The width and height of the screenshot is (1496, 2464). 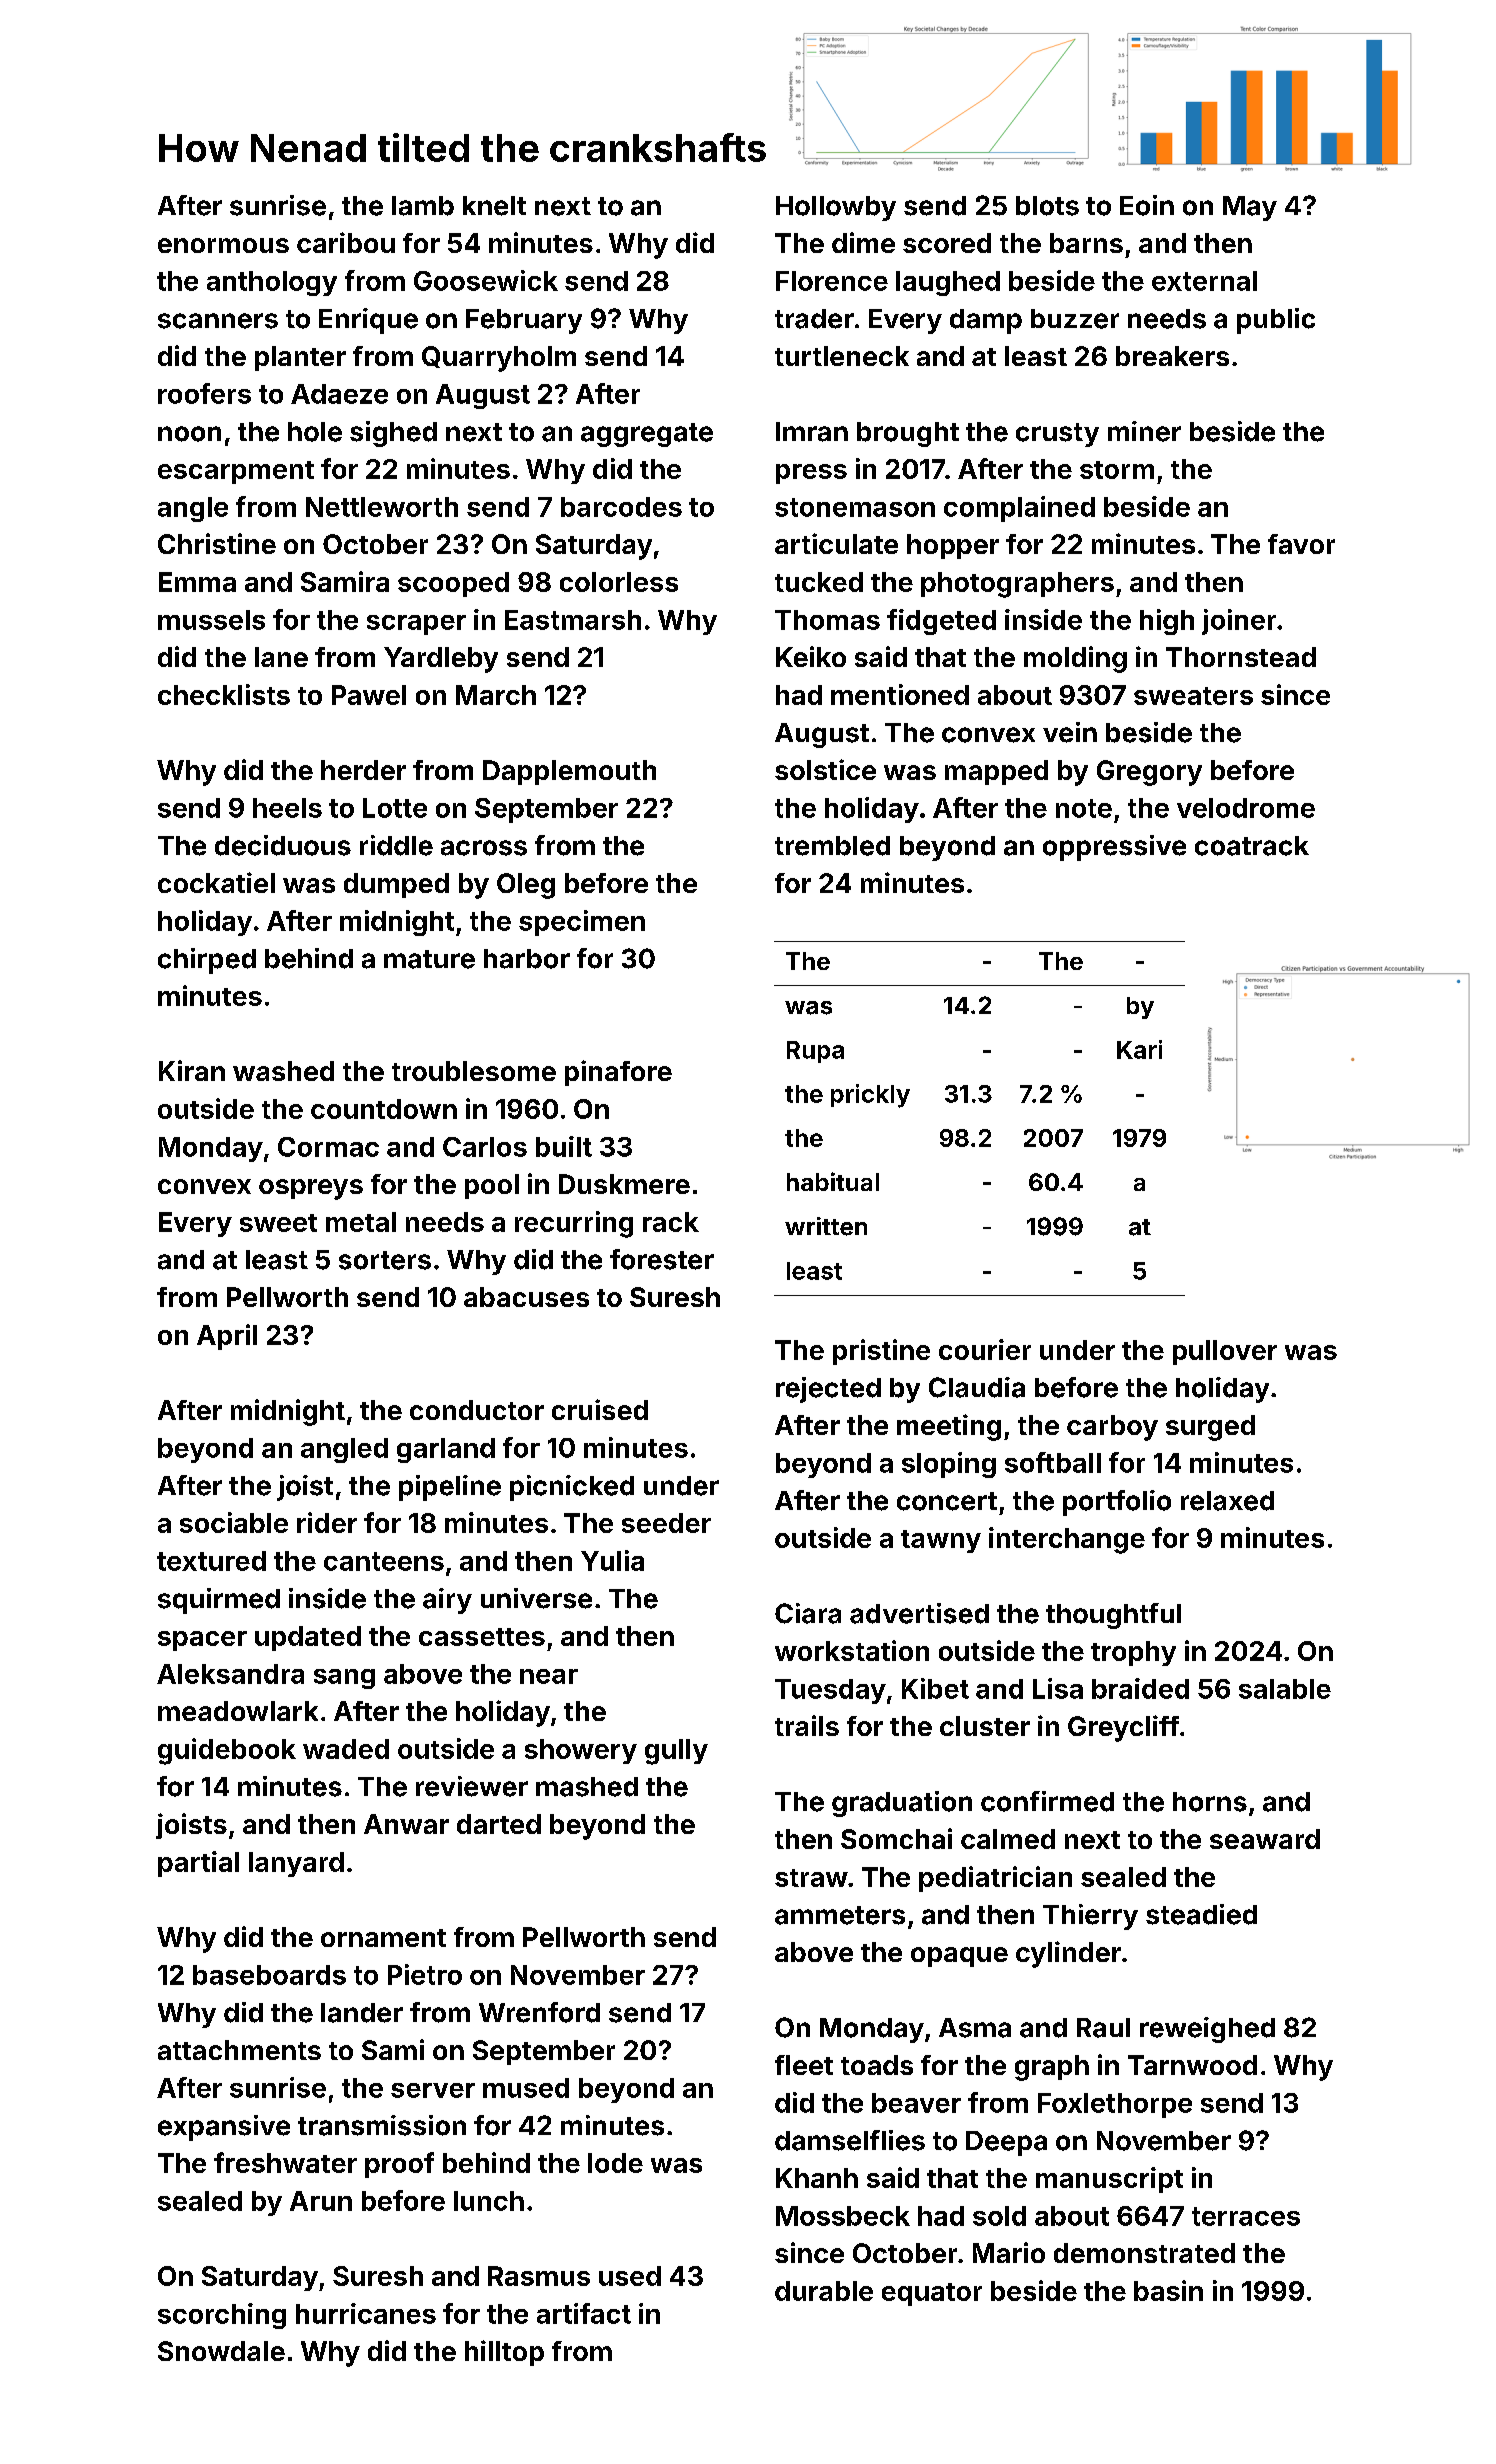 What do you see at coordinates (1246, 808) in the screenshot?
I see `velodrome` at bounding box center [1246, 808].
